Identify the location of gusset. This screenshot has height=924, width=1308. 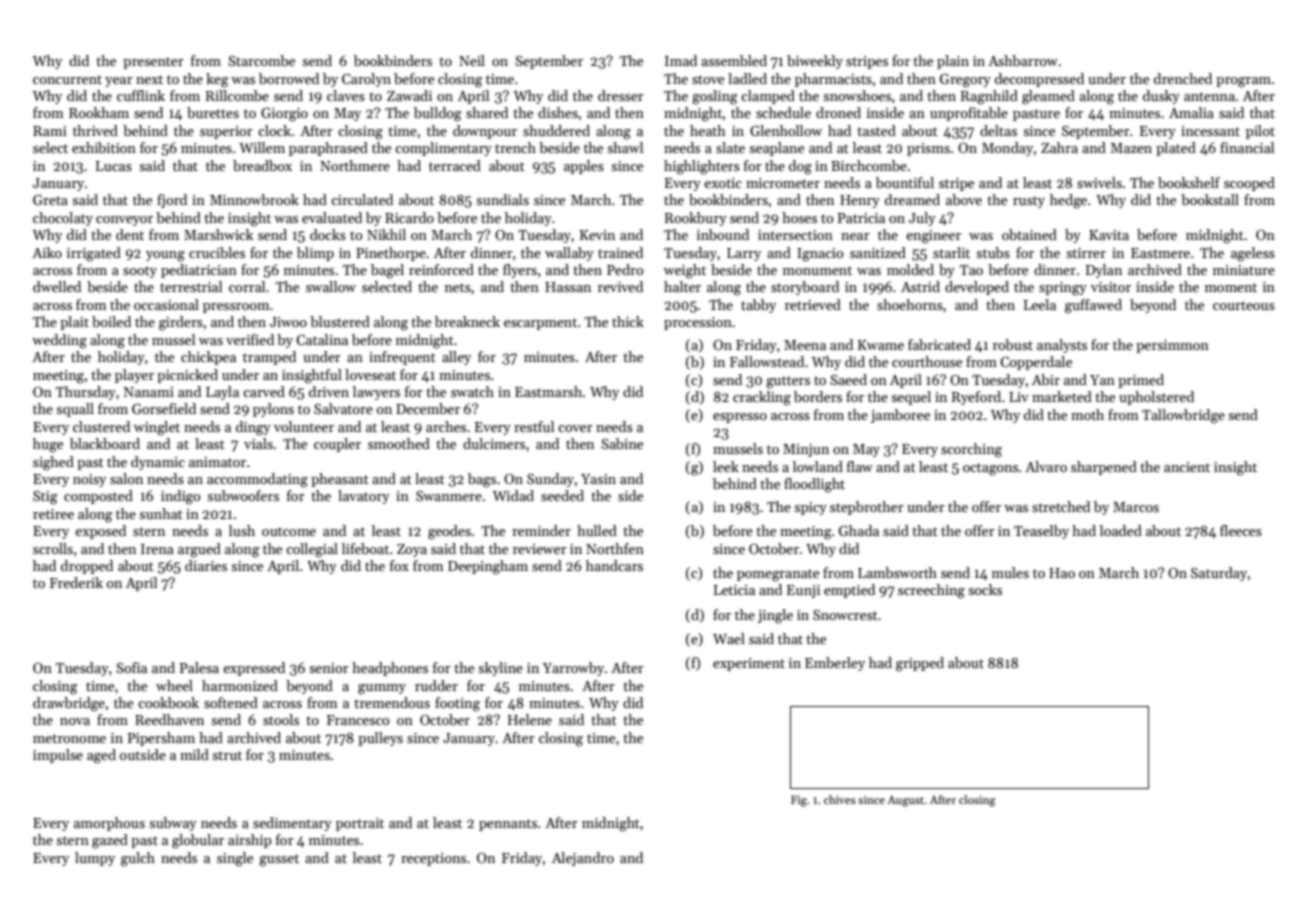
(279, 860).
